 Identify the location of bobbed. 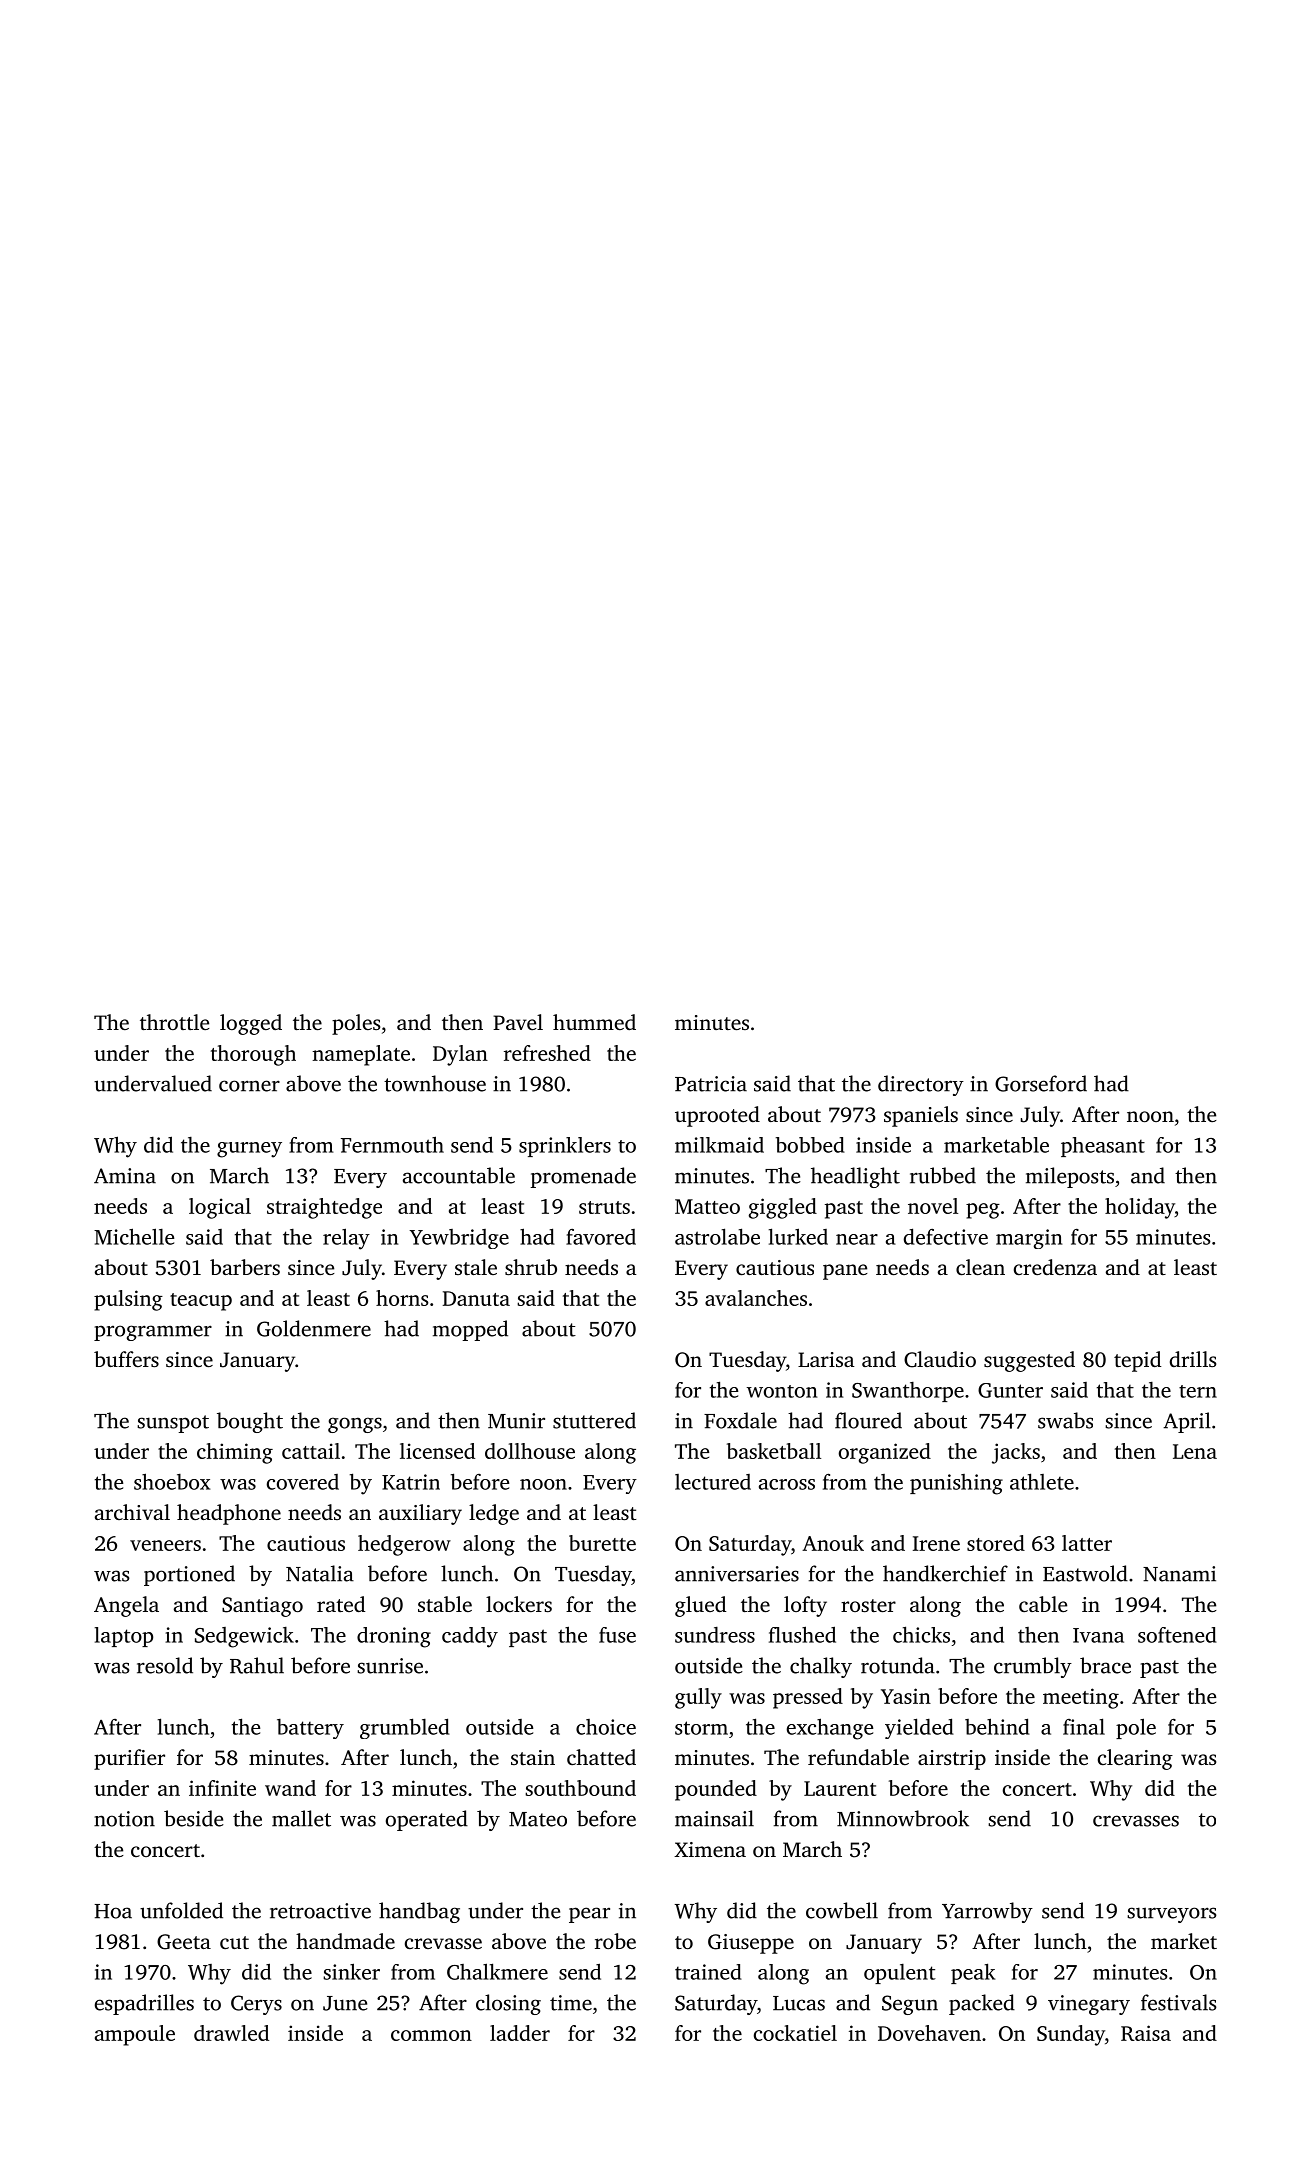
(810, 1145).
